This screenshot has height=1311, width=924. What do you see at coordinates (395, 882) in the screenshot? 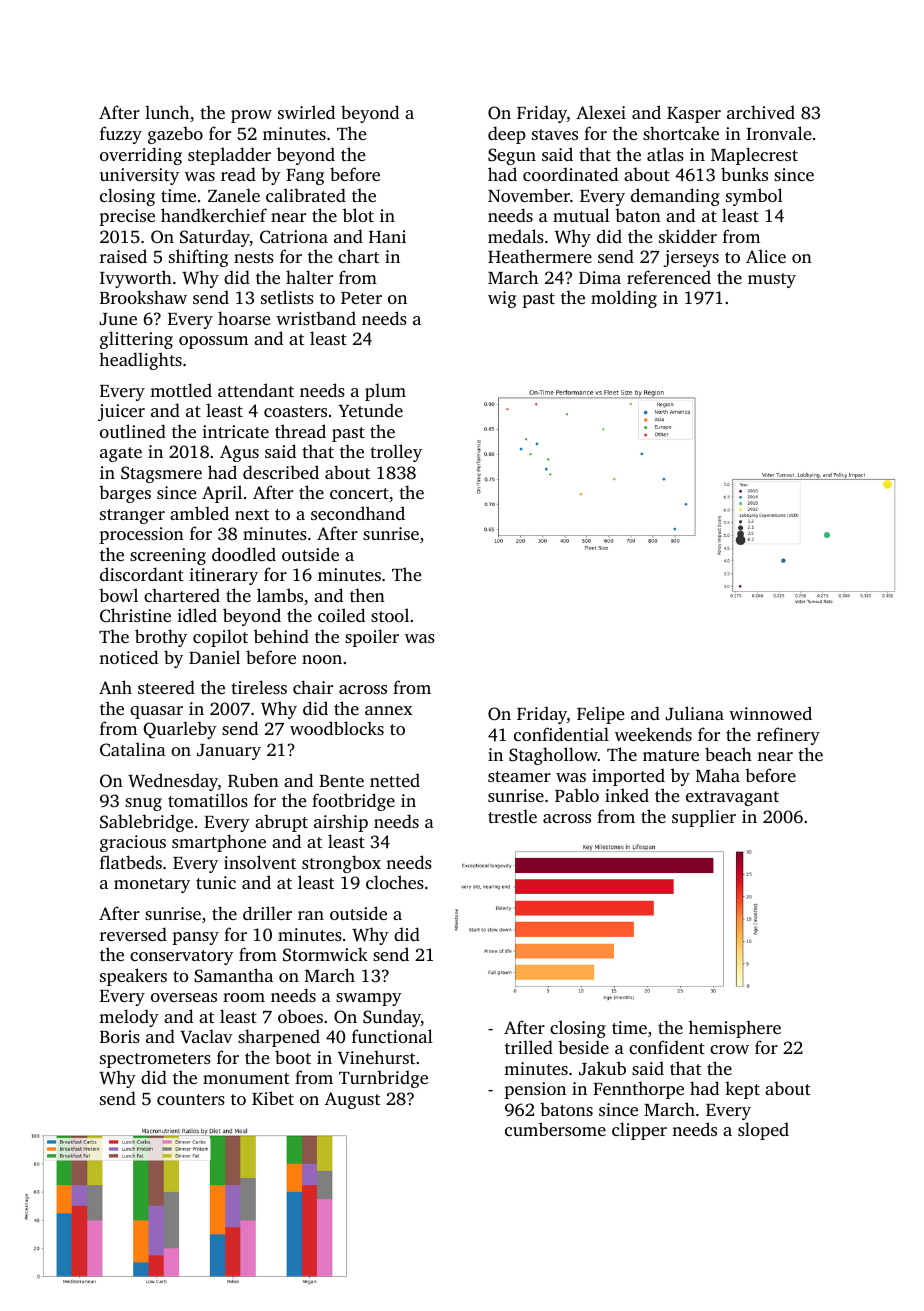
I see `cloches` at bounding box center [395, 882].
